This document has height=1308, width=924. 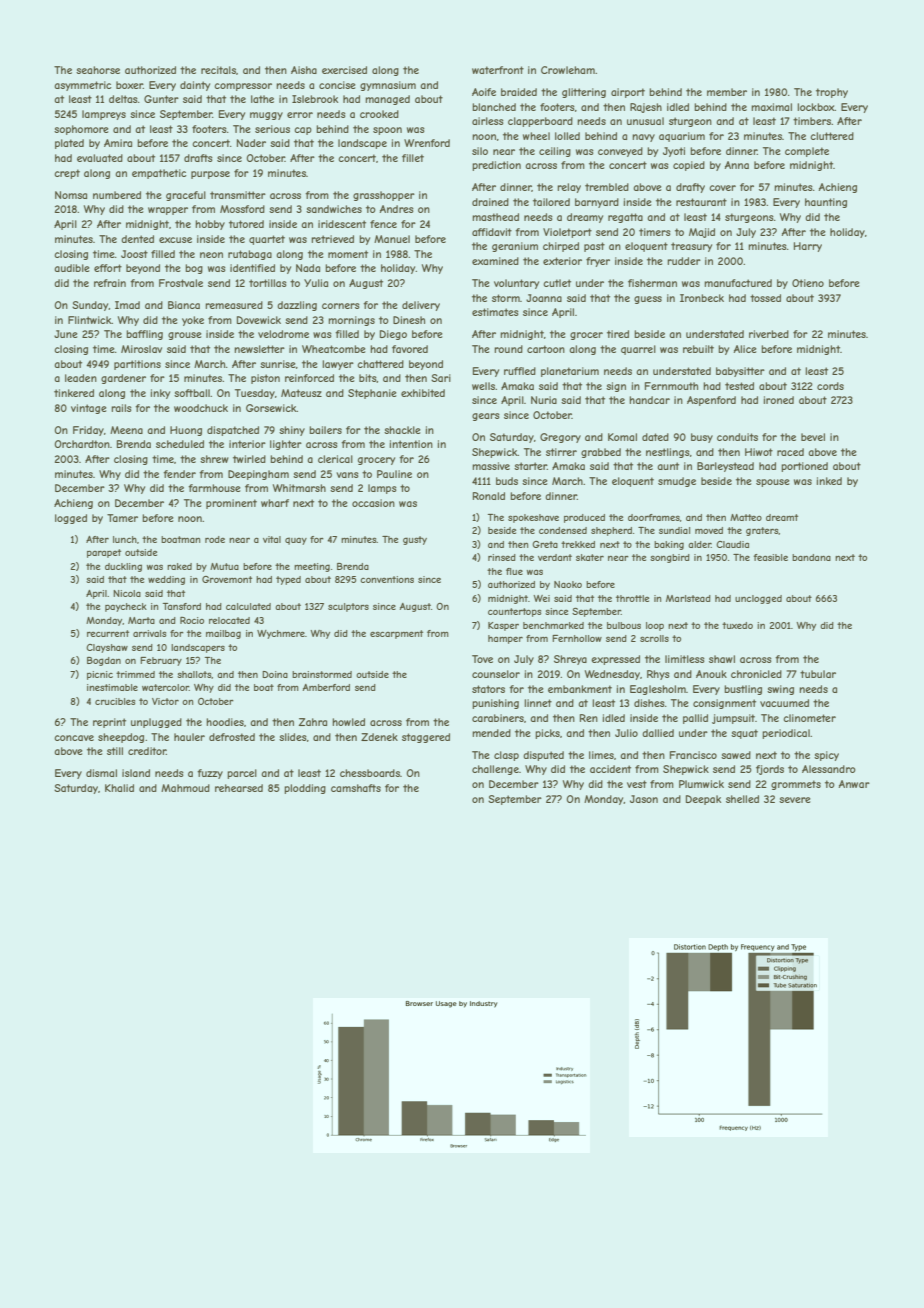 What do you see at coordinates (702, 298) in the document?
I see `Ironbeck` at bounding box center [702, 298].
